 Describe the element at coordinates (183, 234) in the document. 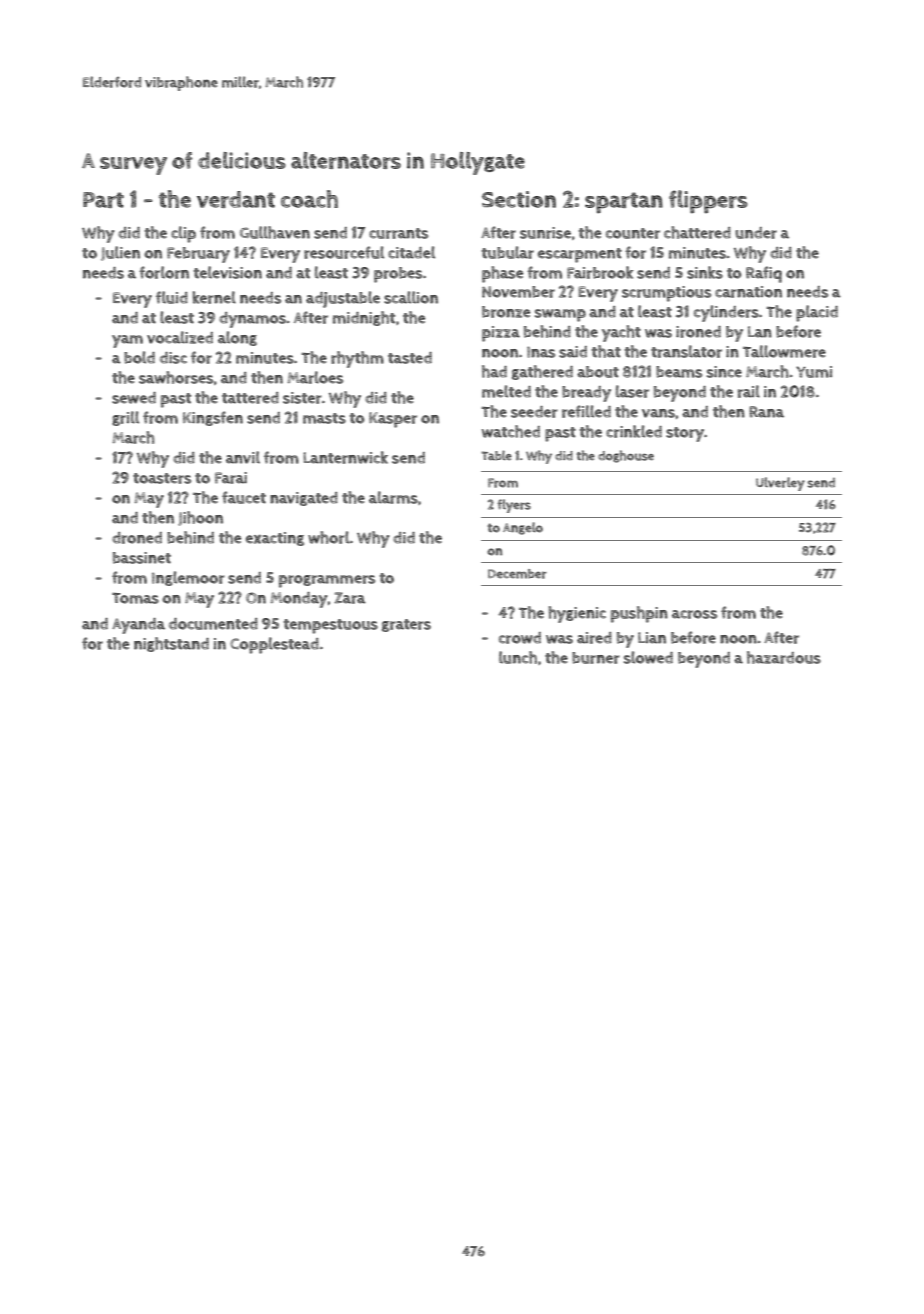

I see `clip` at that location.
